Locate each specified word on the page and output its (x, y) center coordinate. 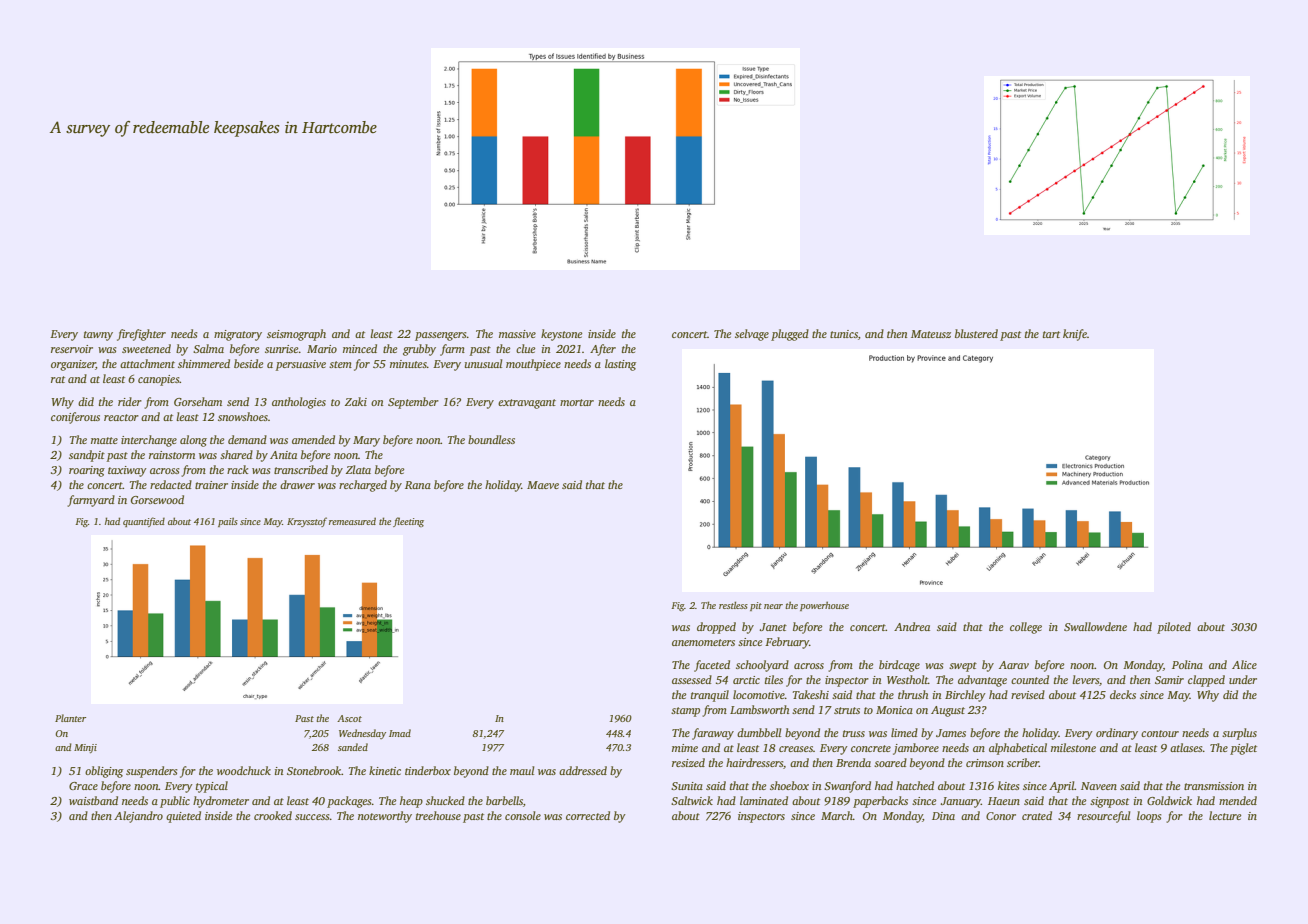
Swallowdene (1095, 626)
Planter (70, 718)
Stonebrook (314, 770)
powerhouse (824, 606)
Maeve (543, 485)
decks (1123, 694)
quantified (144, 522)
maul (522, 770)
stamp (685, 712)
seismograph (296, 335)
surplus (1239, 734)
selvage (752, 335)
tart (1051, 334)
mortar (577, 402)
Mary (366, 441)
